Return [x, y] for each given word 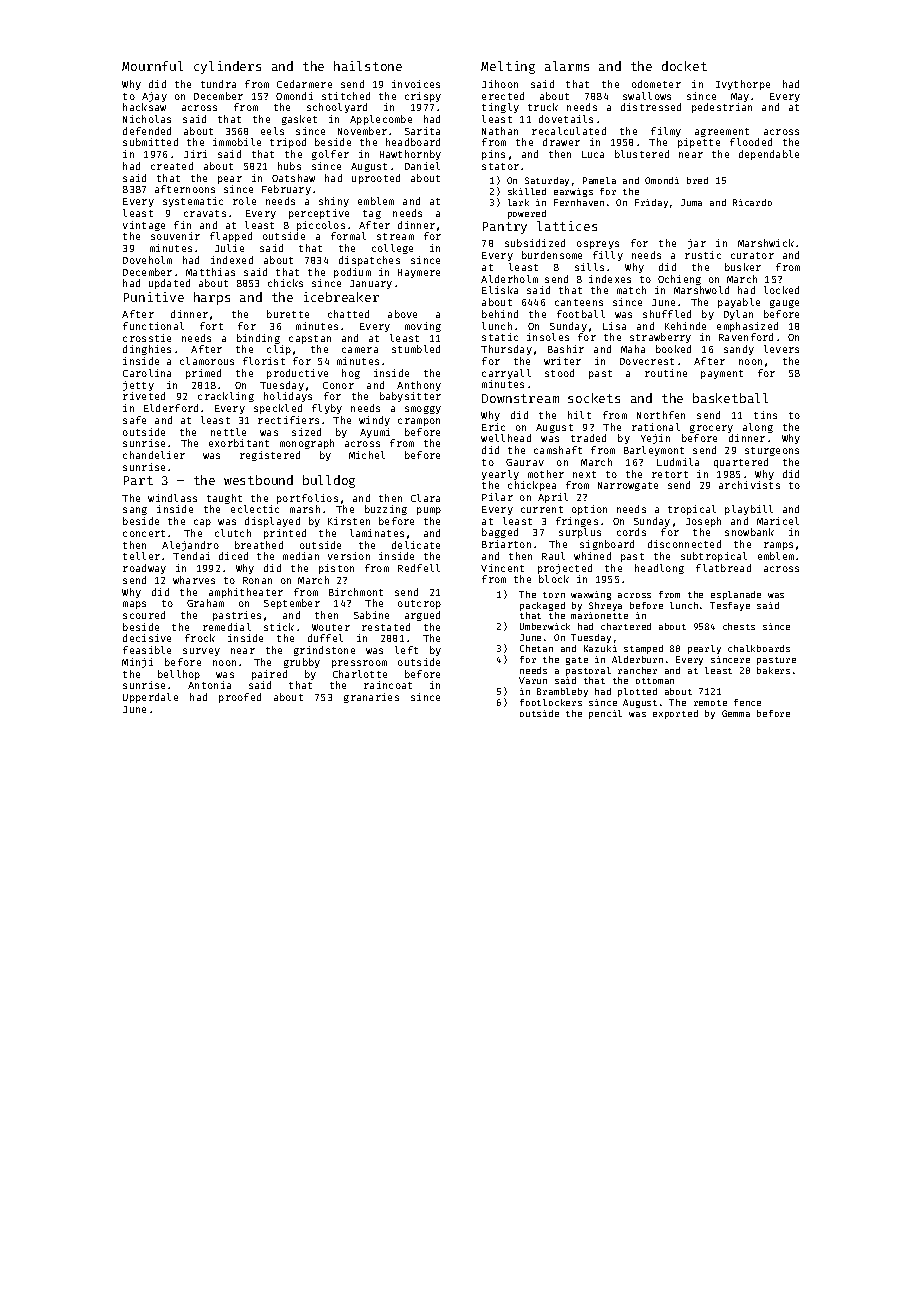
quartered [741, 463]
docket [684, 66]
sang [135, 511]
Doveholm [147, 260]
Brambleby [562, 692]
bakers [773, 670]
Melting [508, 67]
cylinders [227, 67]
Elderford [171, 408]
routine [666, 373]
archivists [749, 485]
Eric [493, 427]
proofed [240, 698]
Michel [367, 455]
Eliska [500, 290]
